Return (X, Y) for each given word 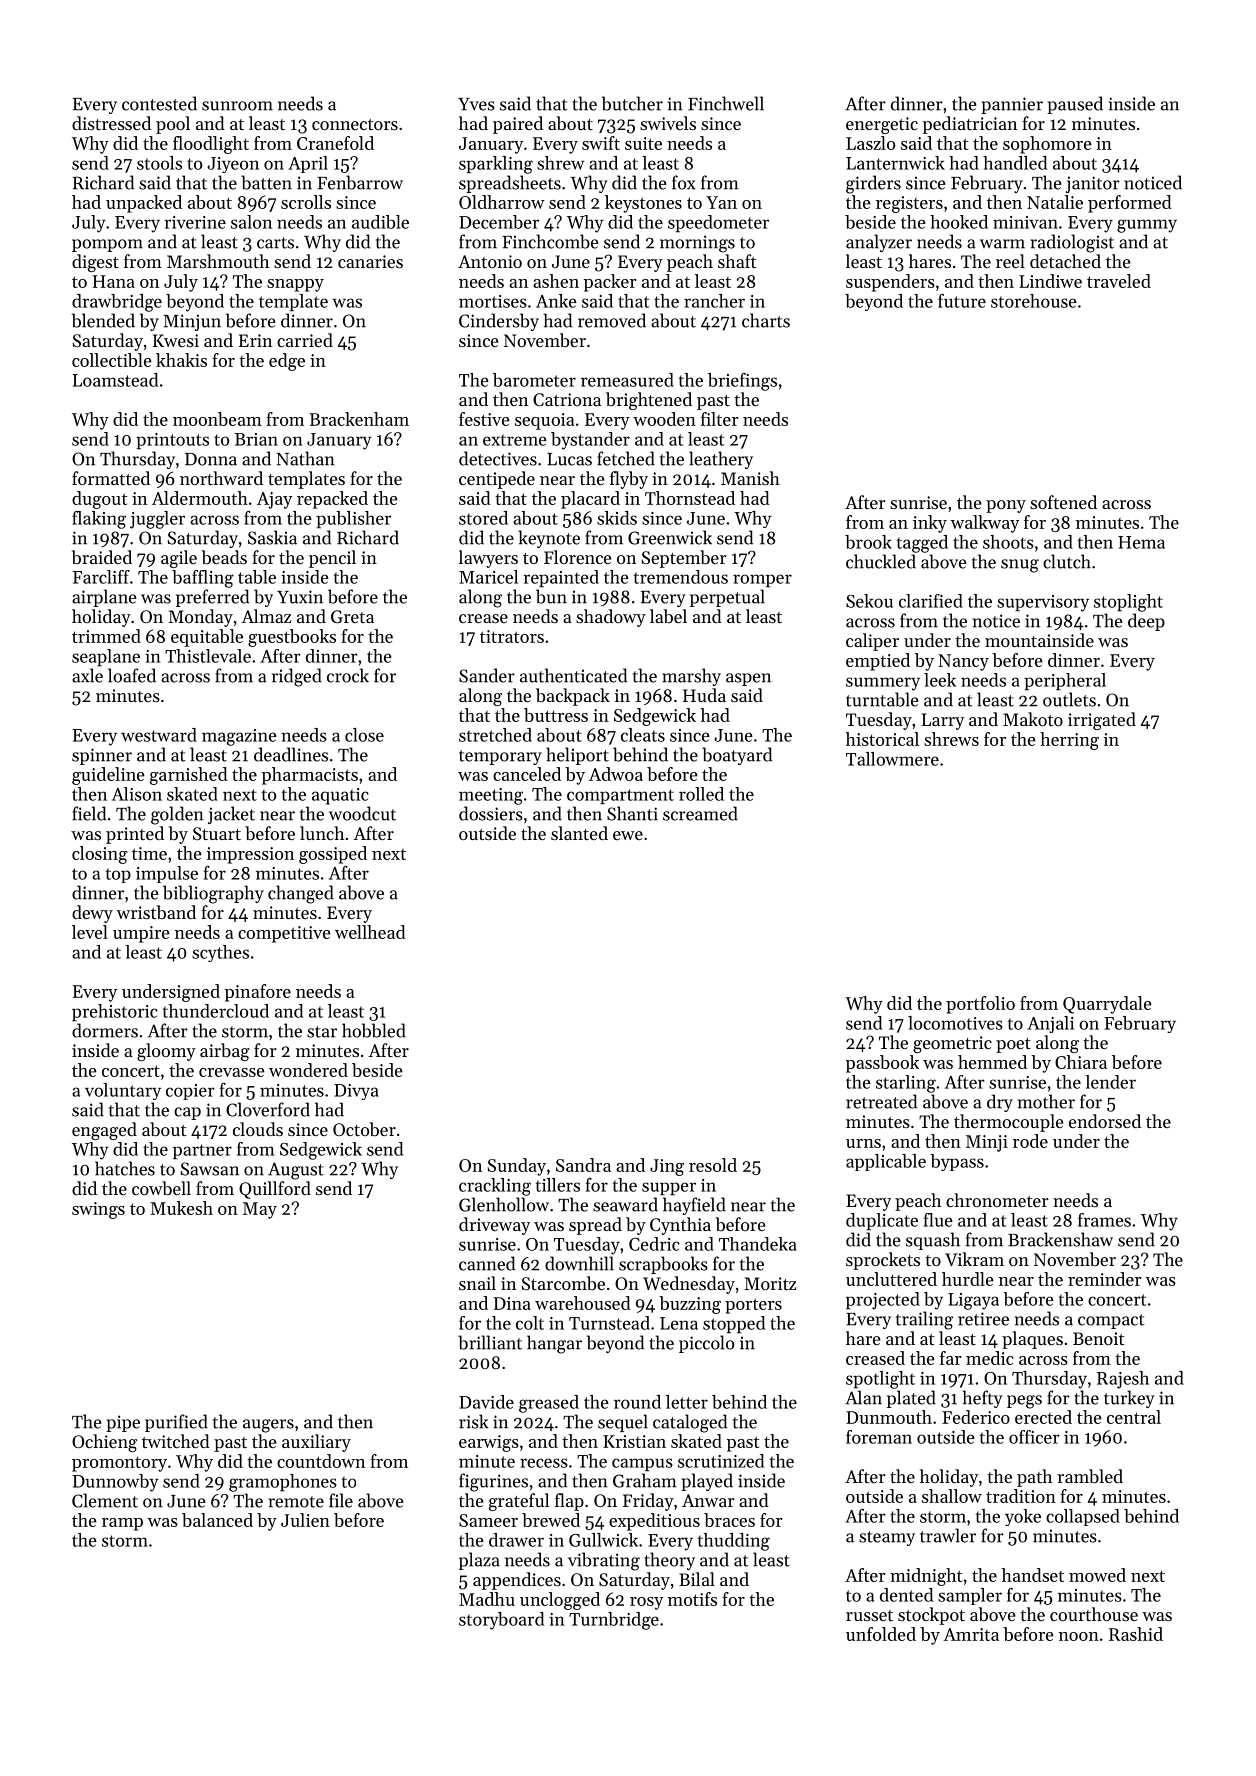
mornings (697, 244)
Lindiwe (1050, 281)
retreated (881, 1101)
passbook (882, 1064)
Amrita (971, 1634)
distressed (111, 123)
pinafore (257, 993)
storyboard (501, 1621)
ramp (122, 1524)
